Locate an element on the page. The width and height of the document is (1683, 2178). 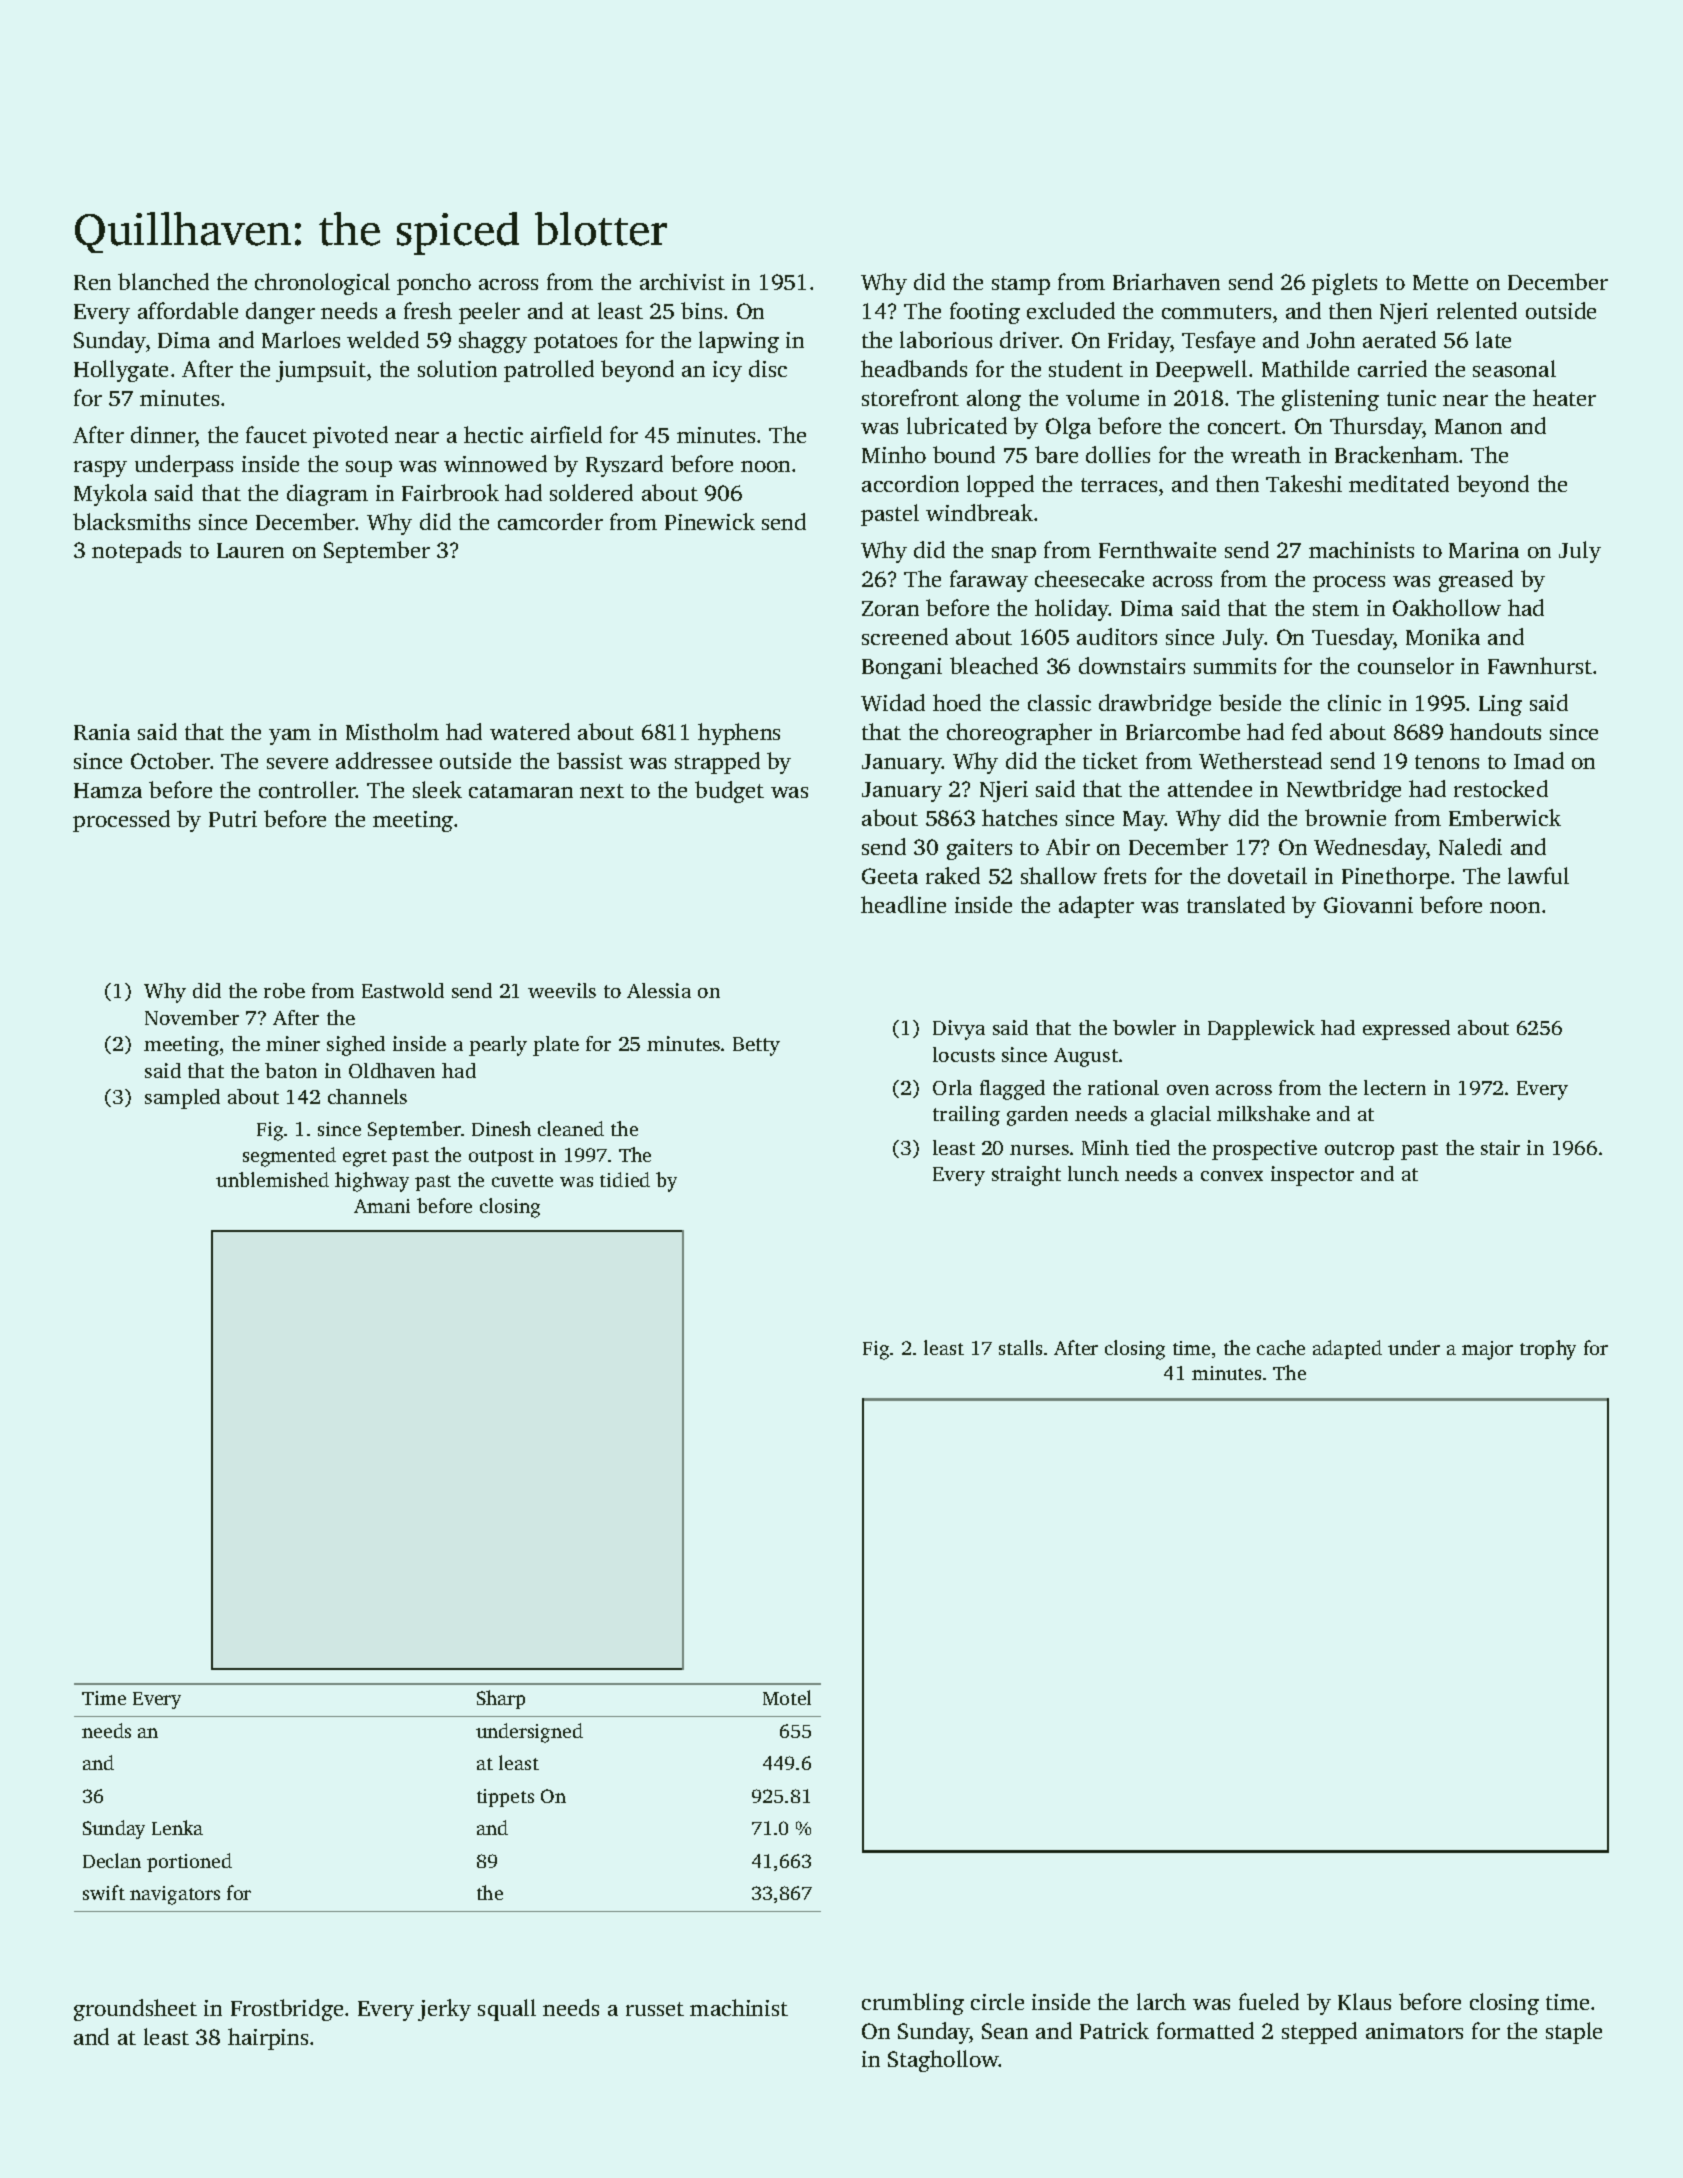
stepped is located at coordinates (1319, 2033).
